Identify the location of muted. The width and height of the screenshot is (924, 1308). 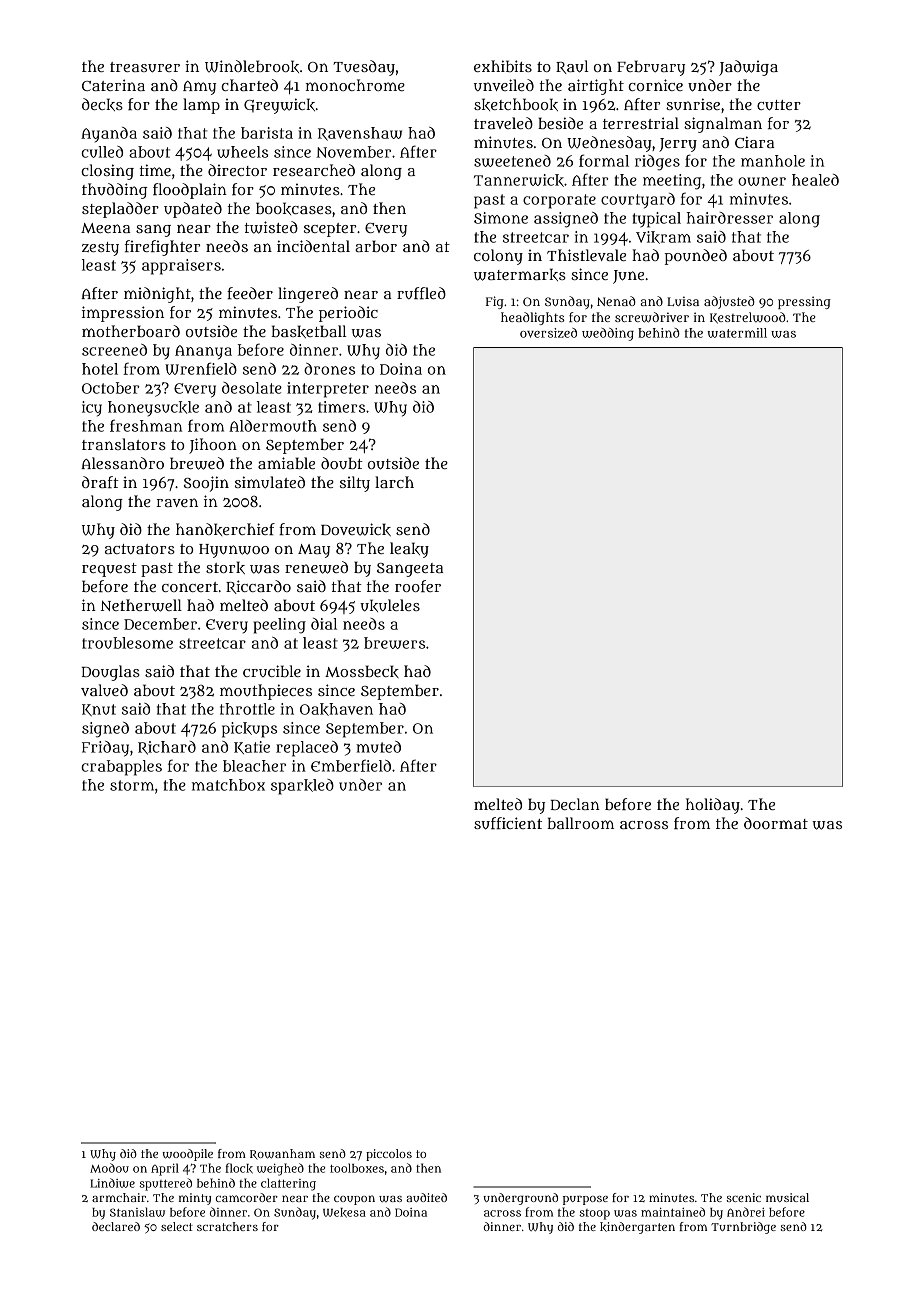
(378, 747).
